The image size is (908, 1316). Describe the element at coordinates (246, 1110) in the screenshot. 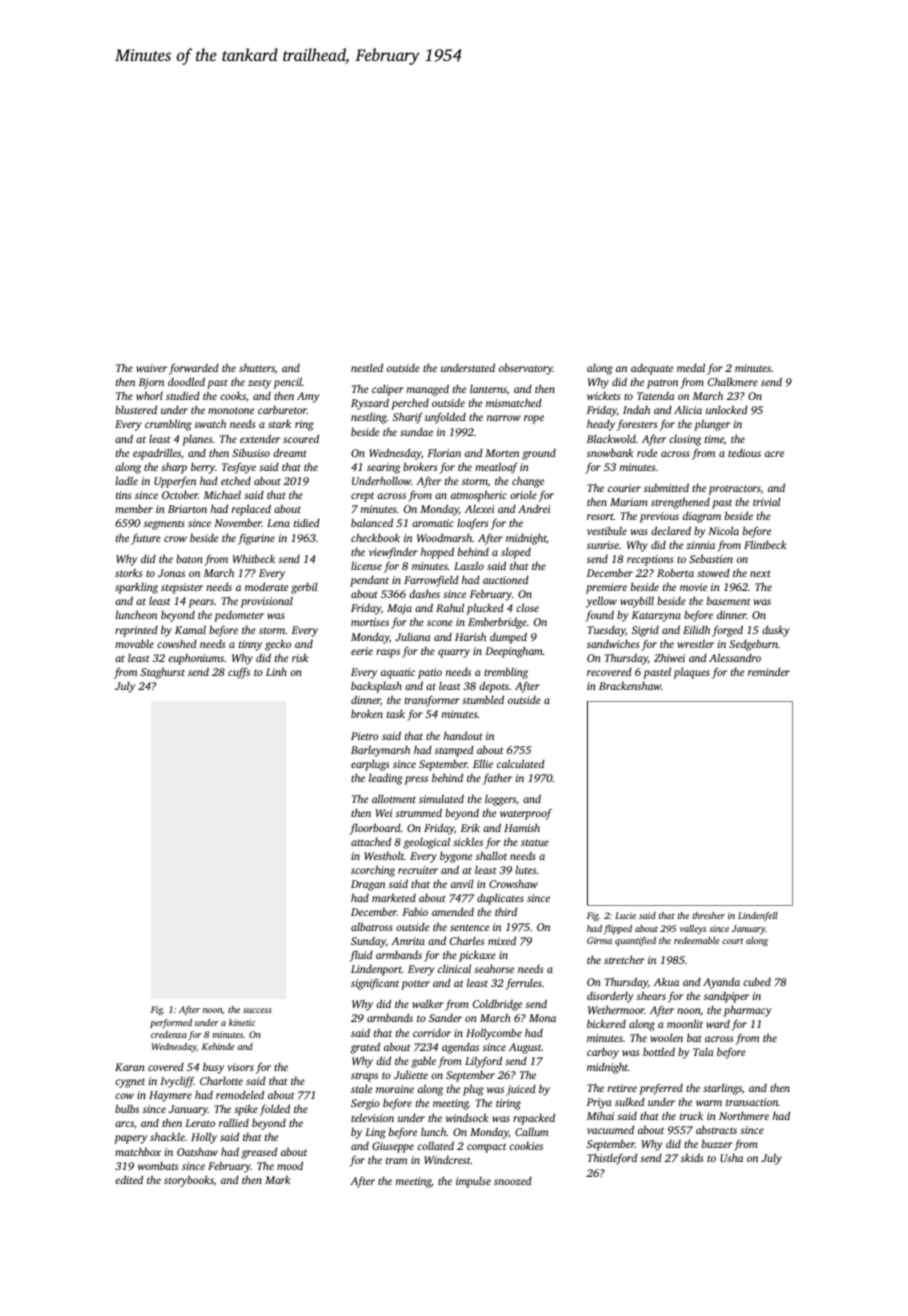

I see `spike` at that location.
